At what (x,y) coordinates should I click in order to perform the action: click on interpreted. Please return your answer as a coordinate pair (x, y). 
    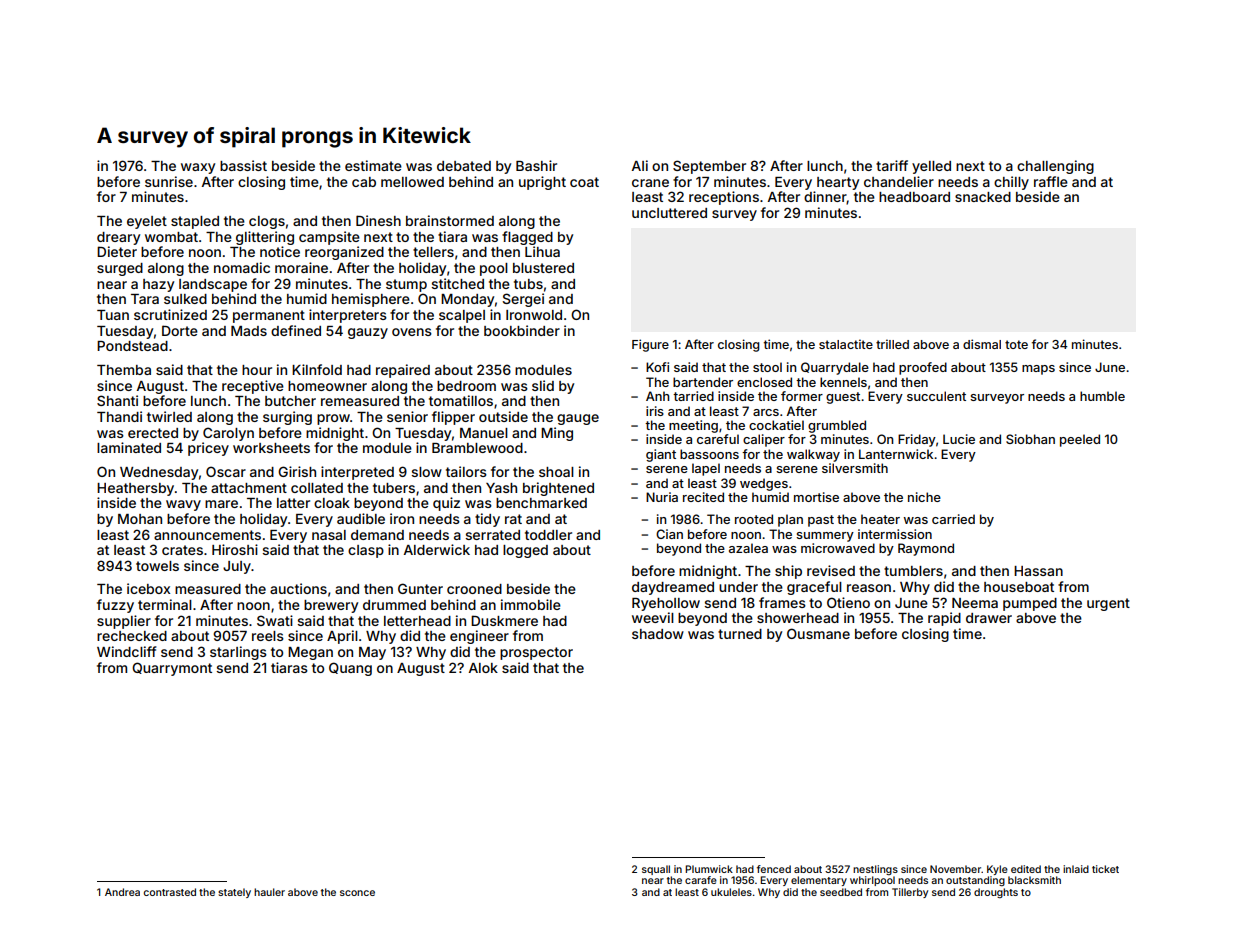
    Looking at the image, I should click on (357, 473).
